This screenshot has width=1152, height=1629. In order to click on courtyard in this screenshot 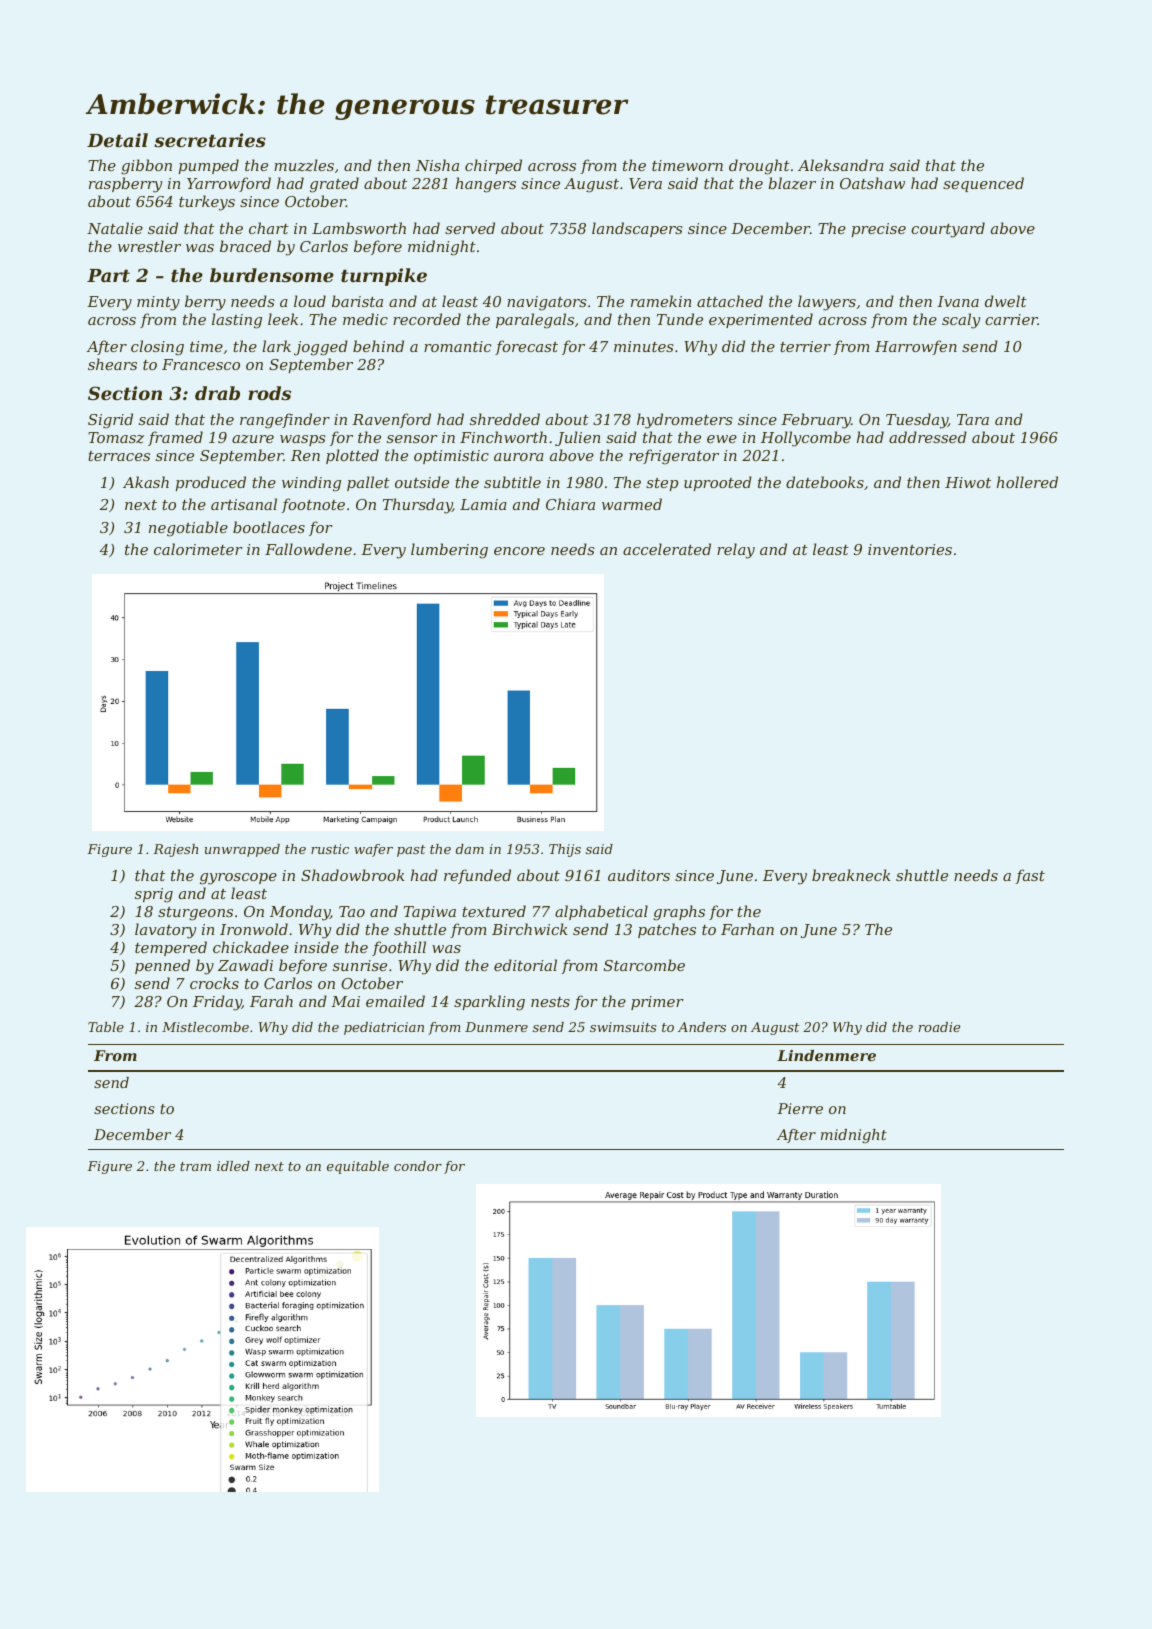, I will do `click(948, 230)`.
